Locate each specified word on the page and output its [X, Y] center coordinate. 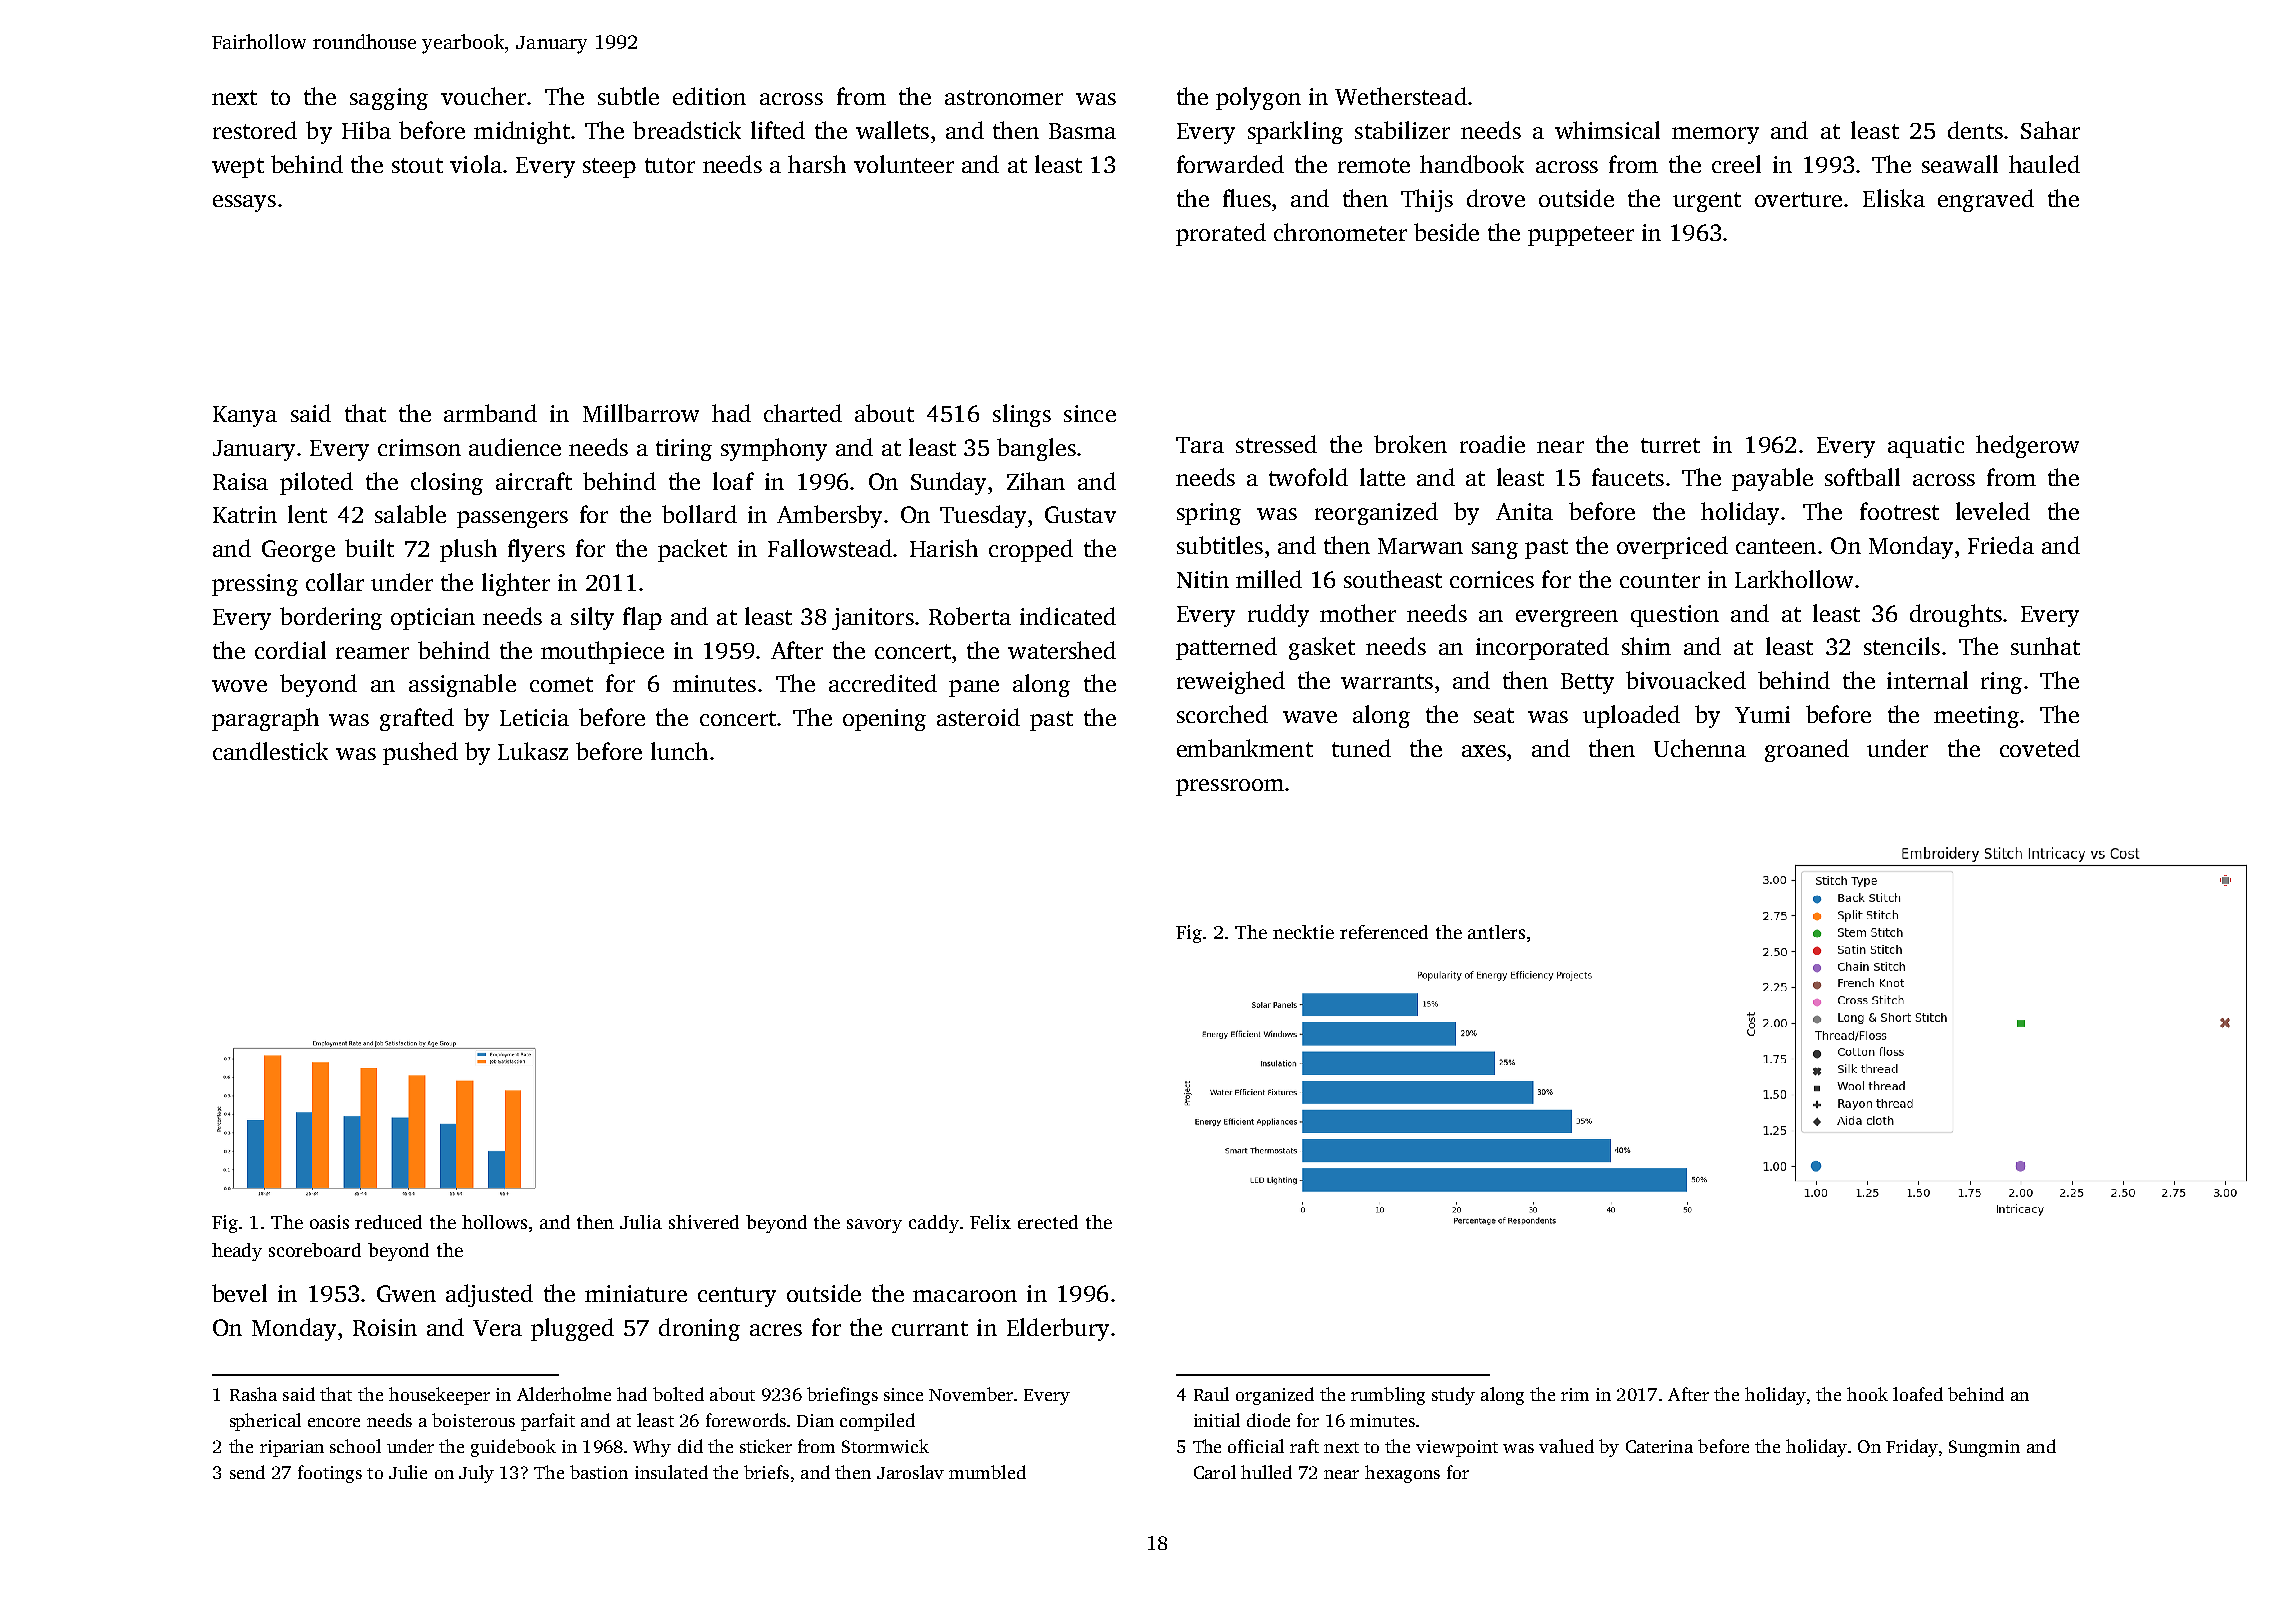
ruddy [1278, 615]
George [298, 551]
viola [476, 164]
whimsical [1607, 130]
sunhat [2045, 646]
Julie [408, 1472]
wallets [892, 130]
